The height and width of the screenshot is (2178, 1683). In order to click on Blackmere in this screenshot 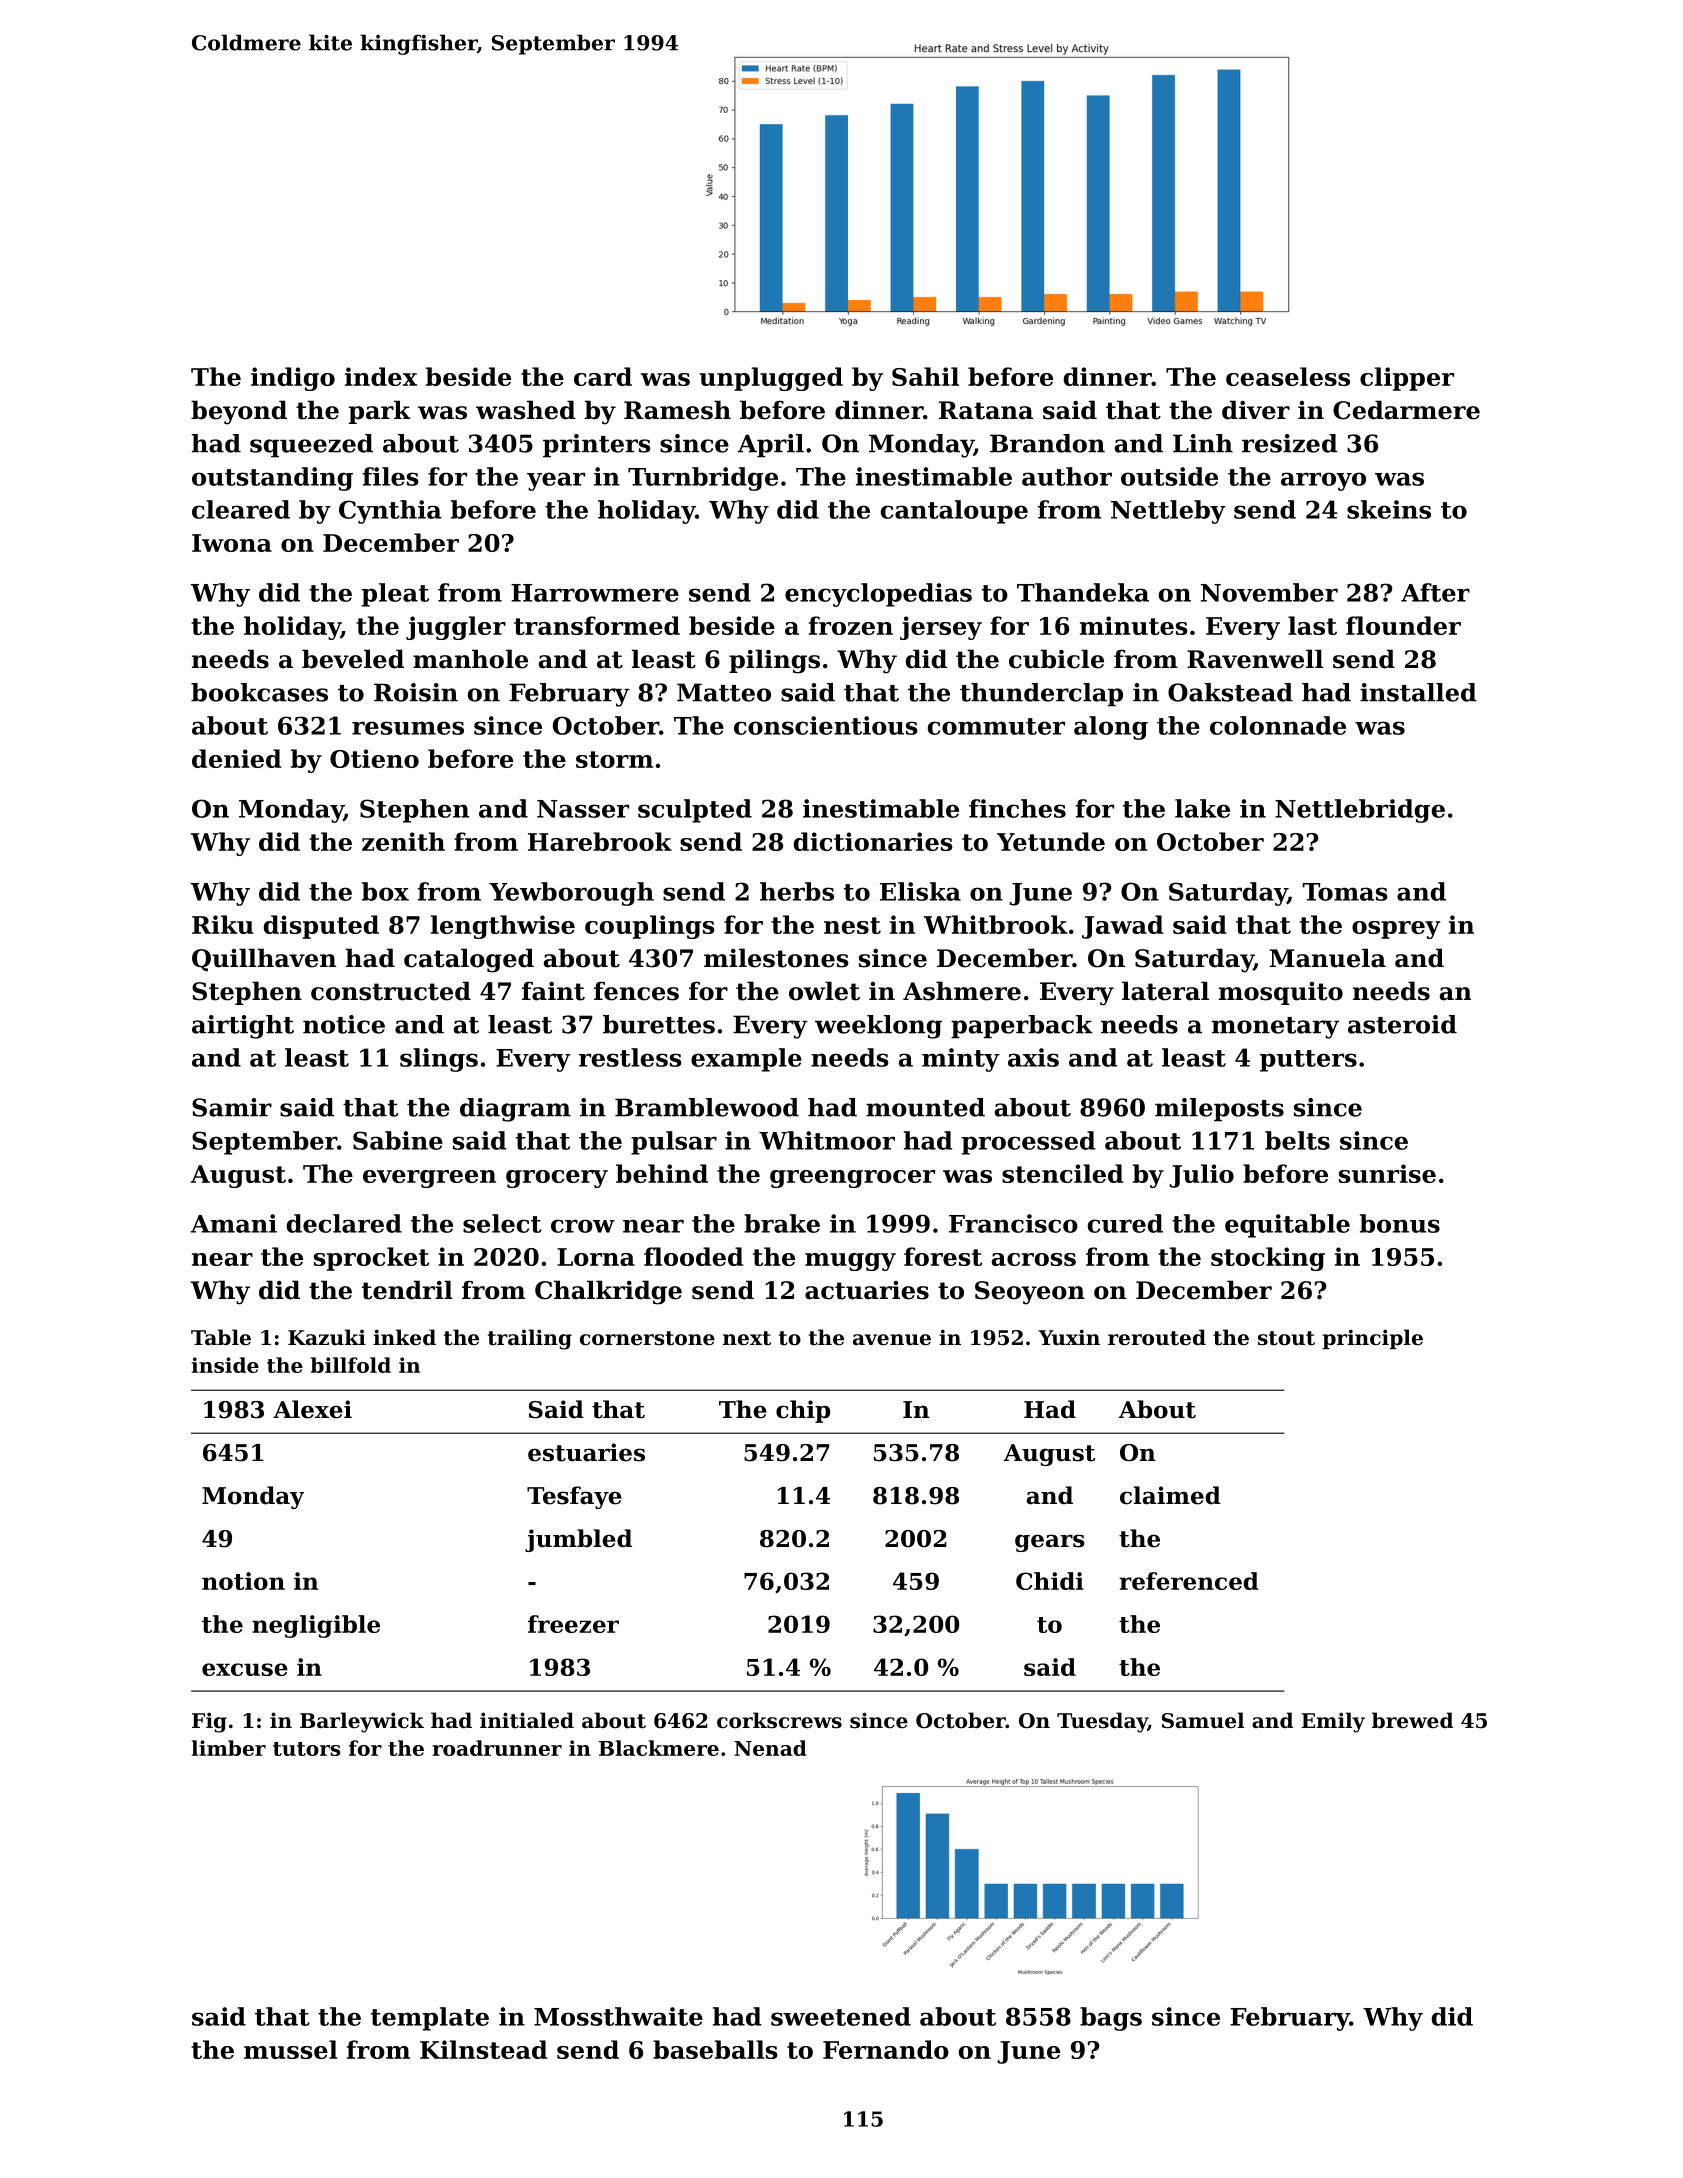, I will do `click(659, 1748)`.
